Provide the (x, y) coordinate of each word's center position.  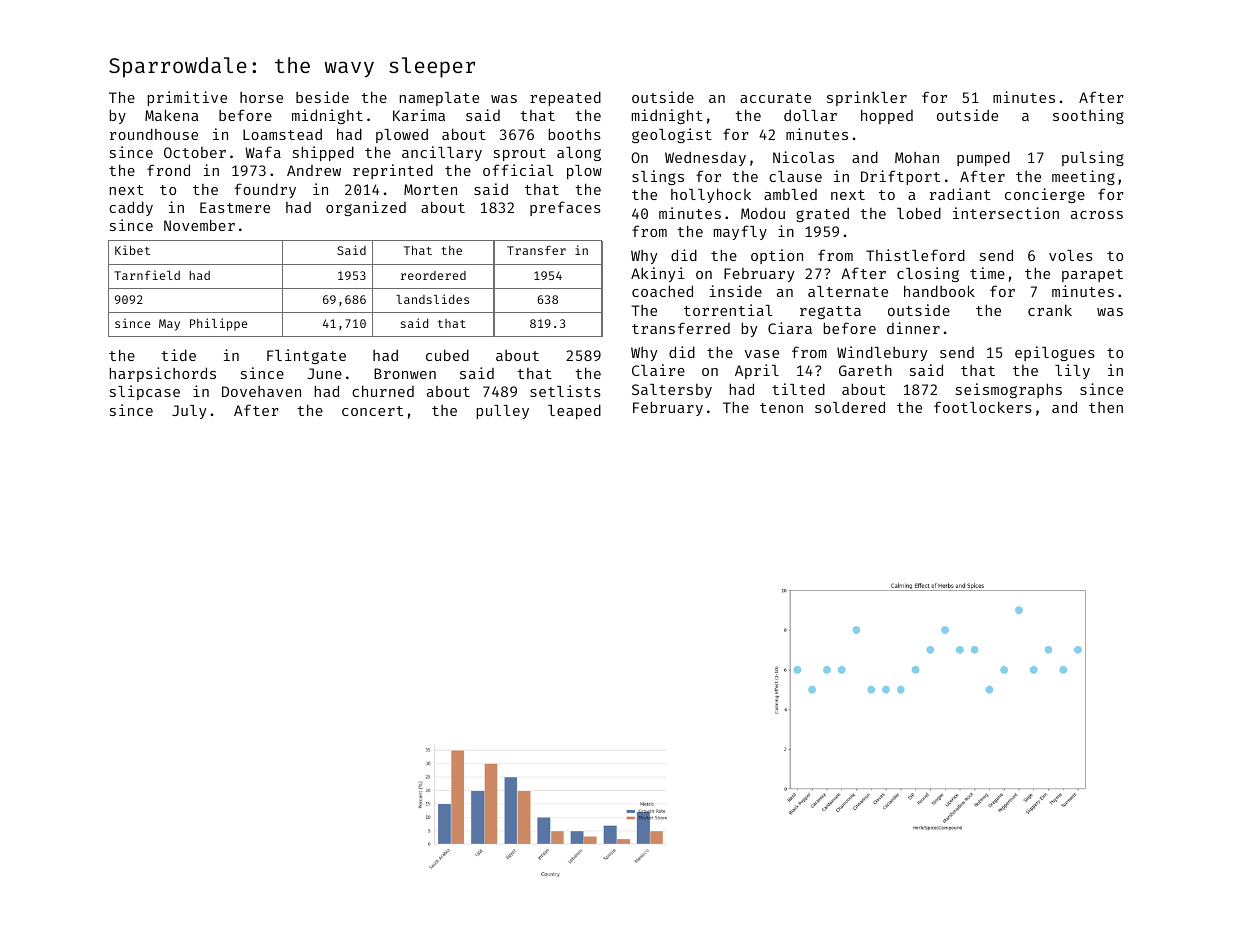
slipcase (145, 392)
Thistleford (915, 255)
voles (1071, 255)
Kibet (132, 250)
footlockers (983, 407)
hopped (887, 117)
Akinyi (658, 274)
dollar (810, 115)
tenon (781, 408)
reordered (433, 275)
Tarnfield (147, 275)
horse (261, 97)
